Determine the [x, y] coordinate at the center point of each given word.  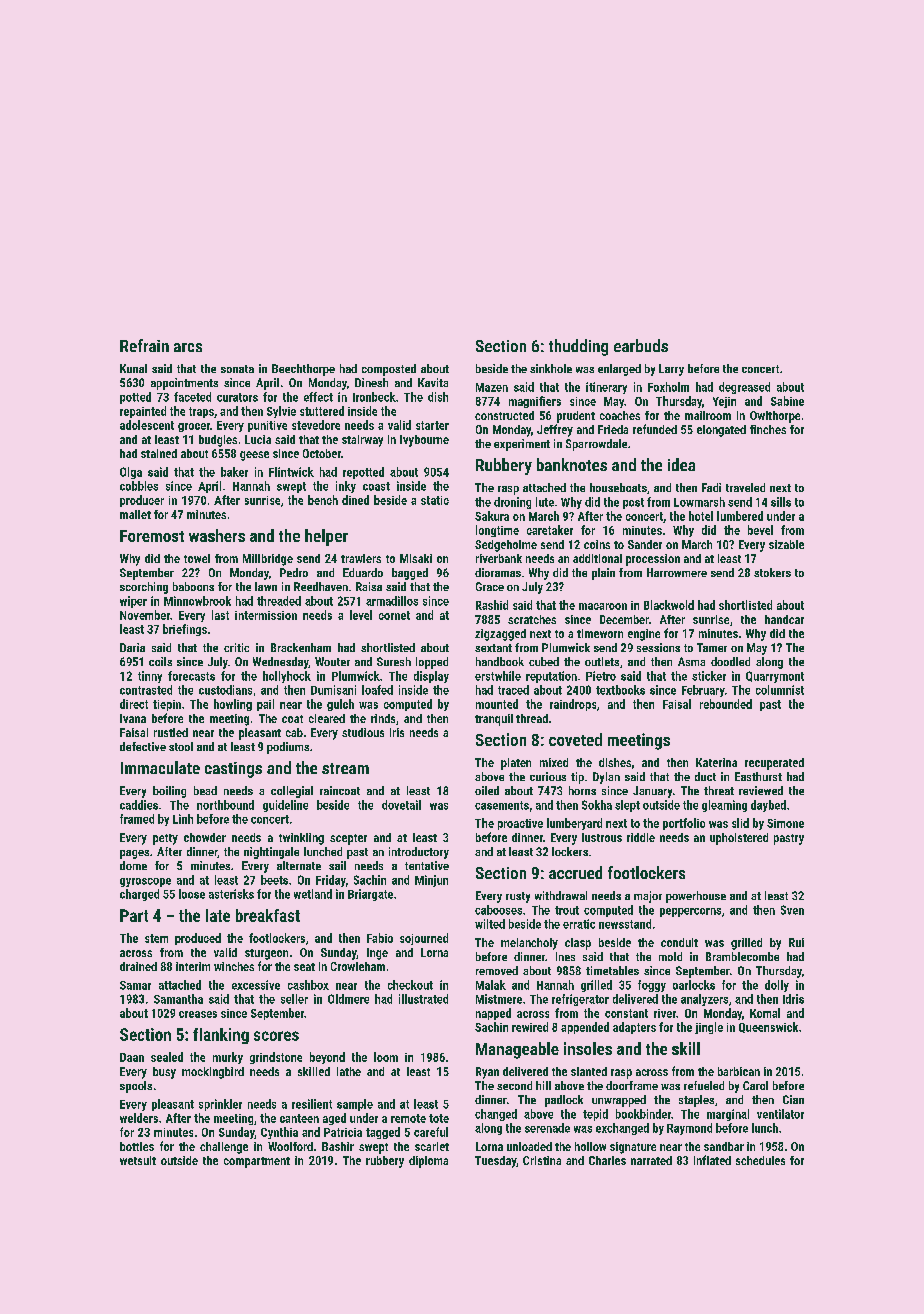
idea [681, 464]
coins [597, 544]
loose [192, 894]
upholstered [739, 839]
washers [217, 535]
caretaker [550, 530]
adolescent [147, 425]
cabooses [498, 910]
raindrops [573, 705]
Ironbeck [374, 397]
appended [585, 1028]
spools [136, 1087]
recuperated [774, 764]
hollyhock [287, 677]
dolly [777, 986]
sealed [167, 1057]
